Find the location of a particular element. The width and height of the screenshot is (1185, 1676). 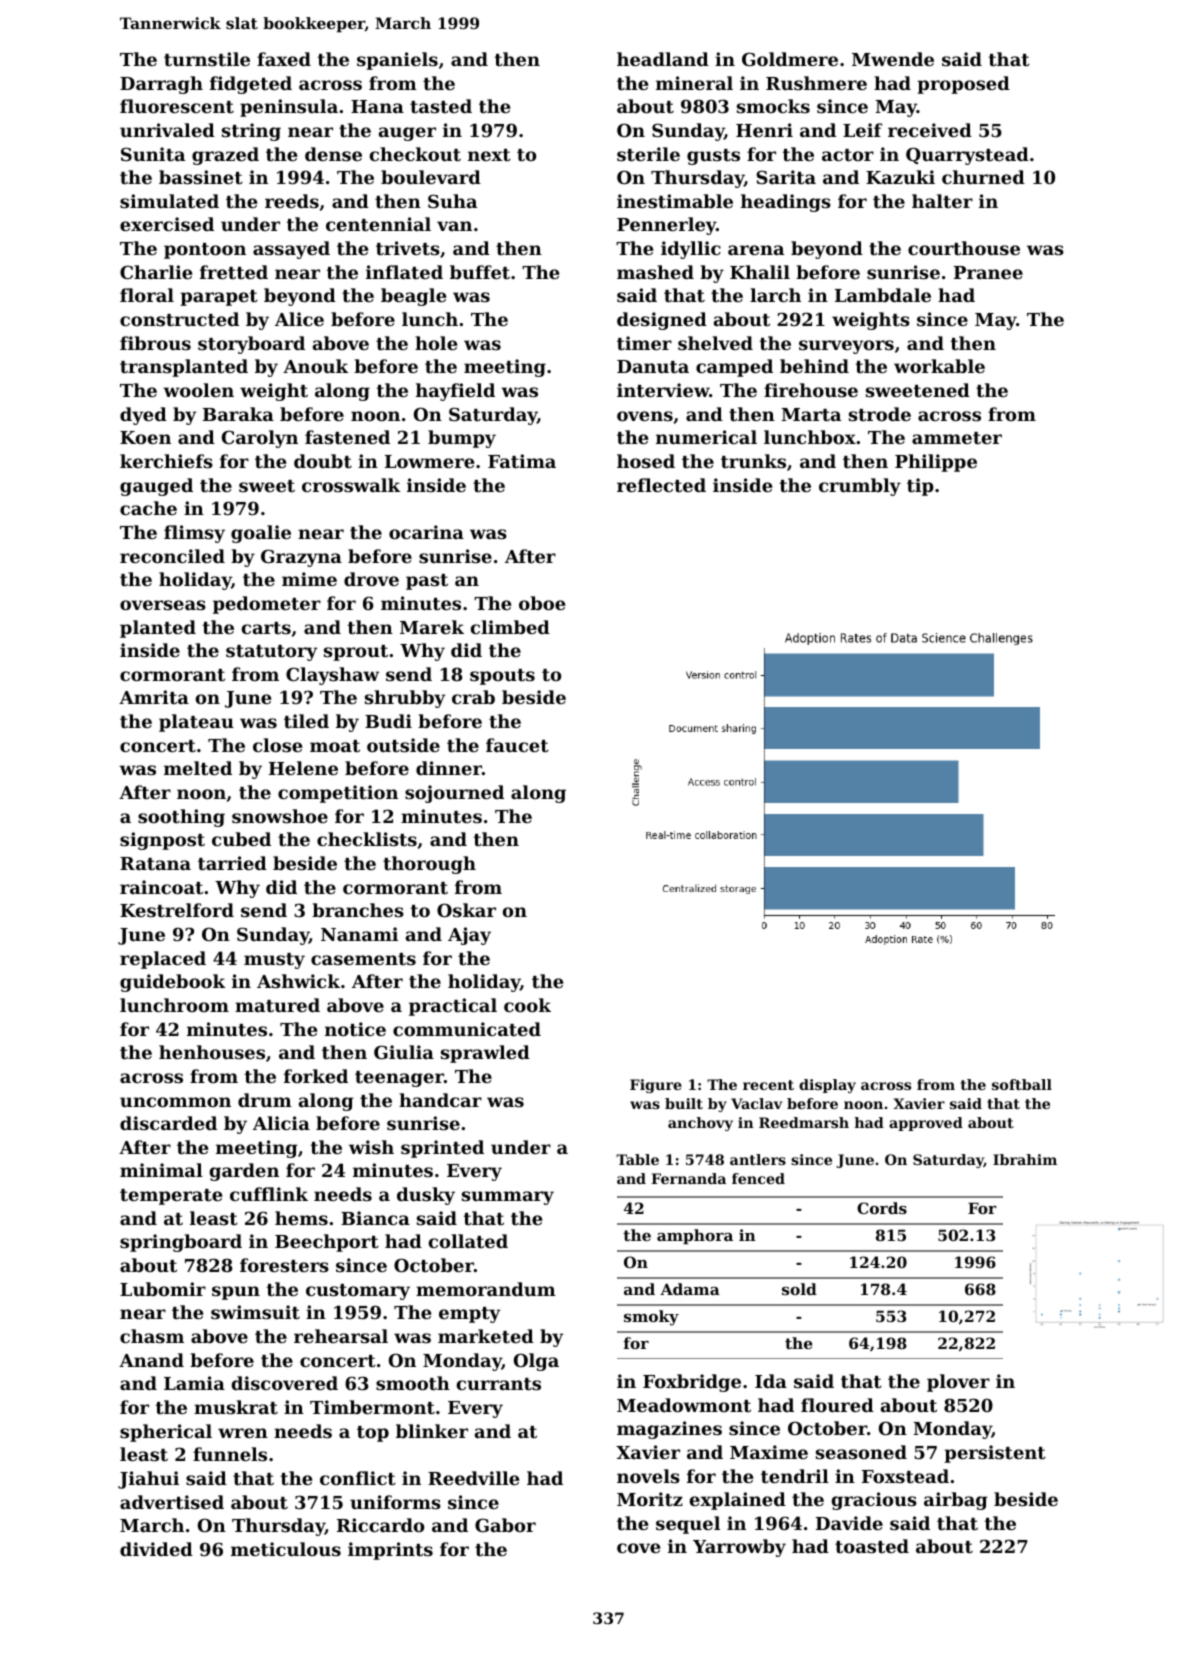

constructed is located at coordinates (179, 319).
